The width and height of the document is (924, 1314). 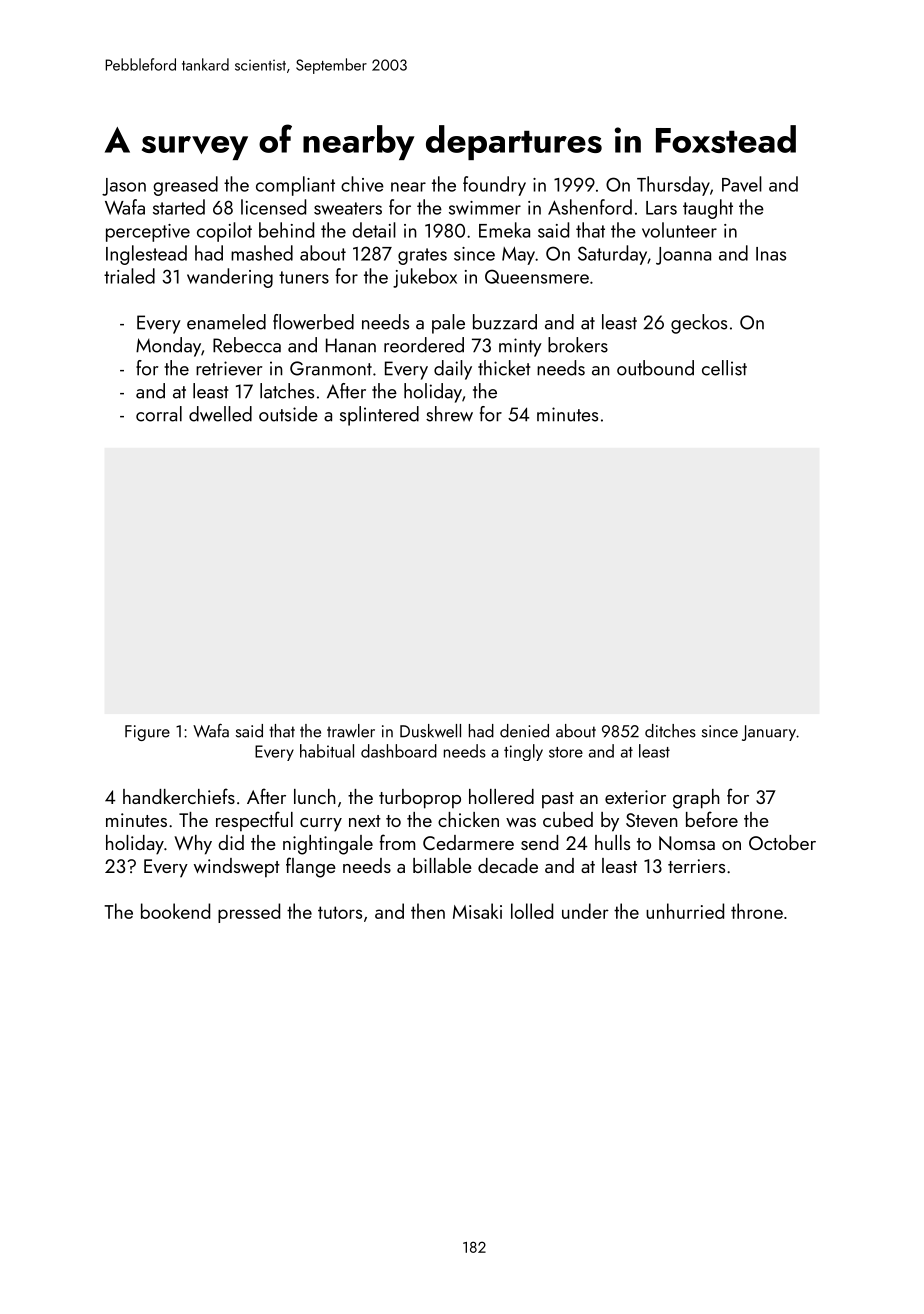 What do you see at coordinates (147, 733) in the document?
I see `Figure` at bounding box center [147, 733].
